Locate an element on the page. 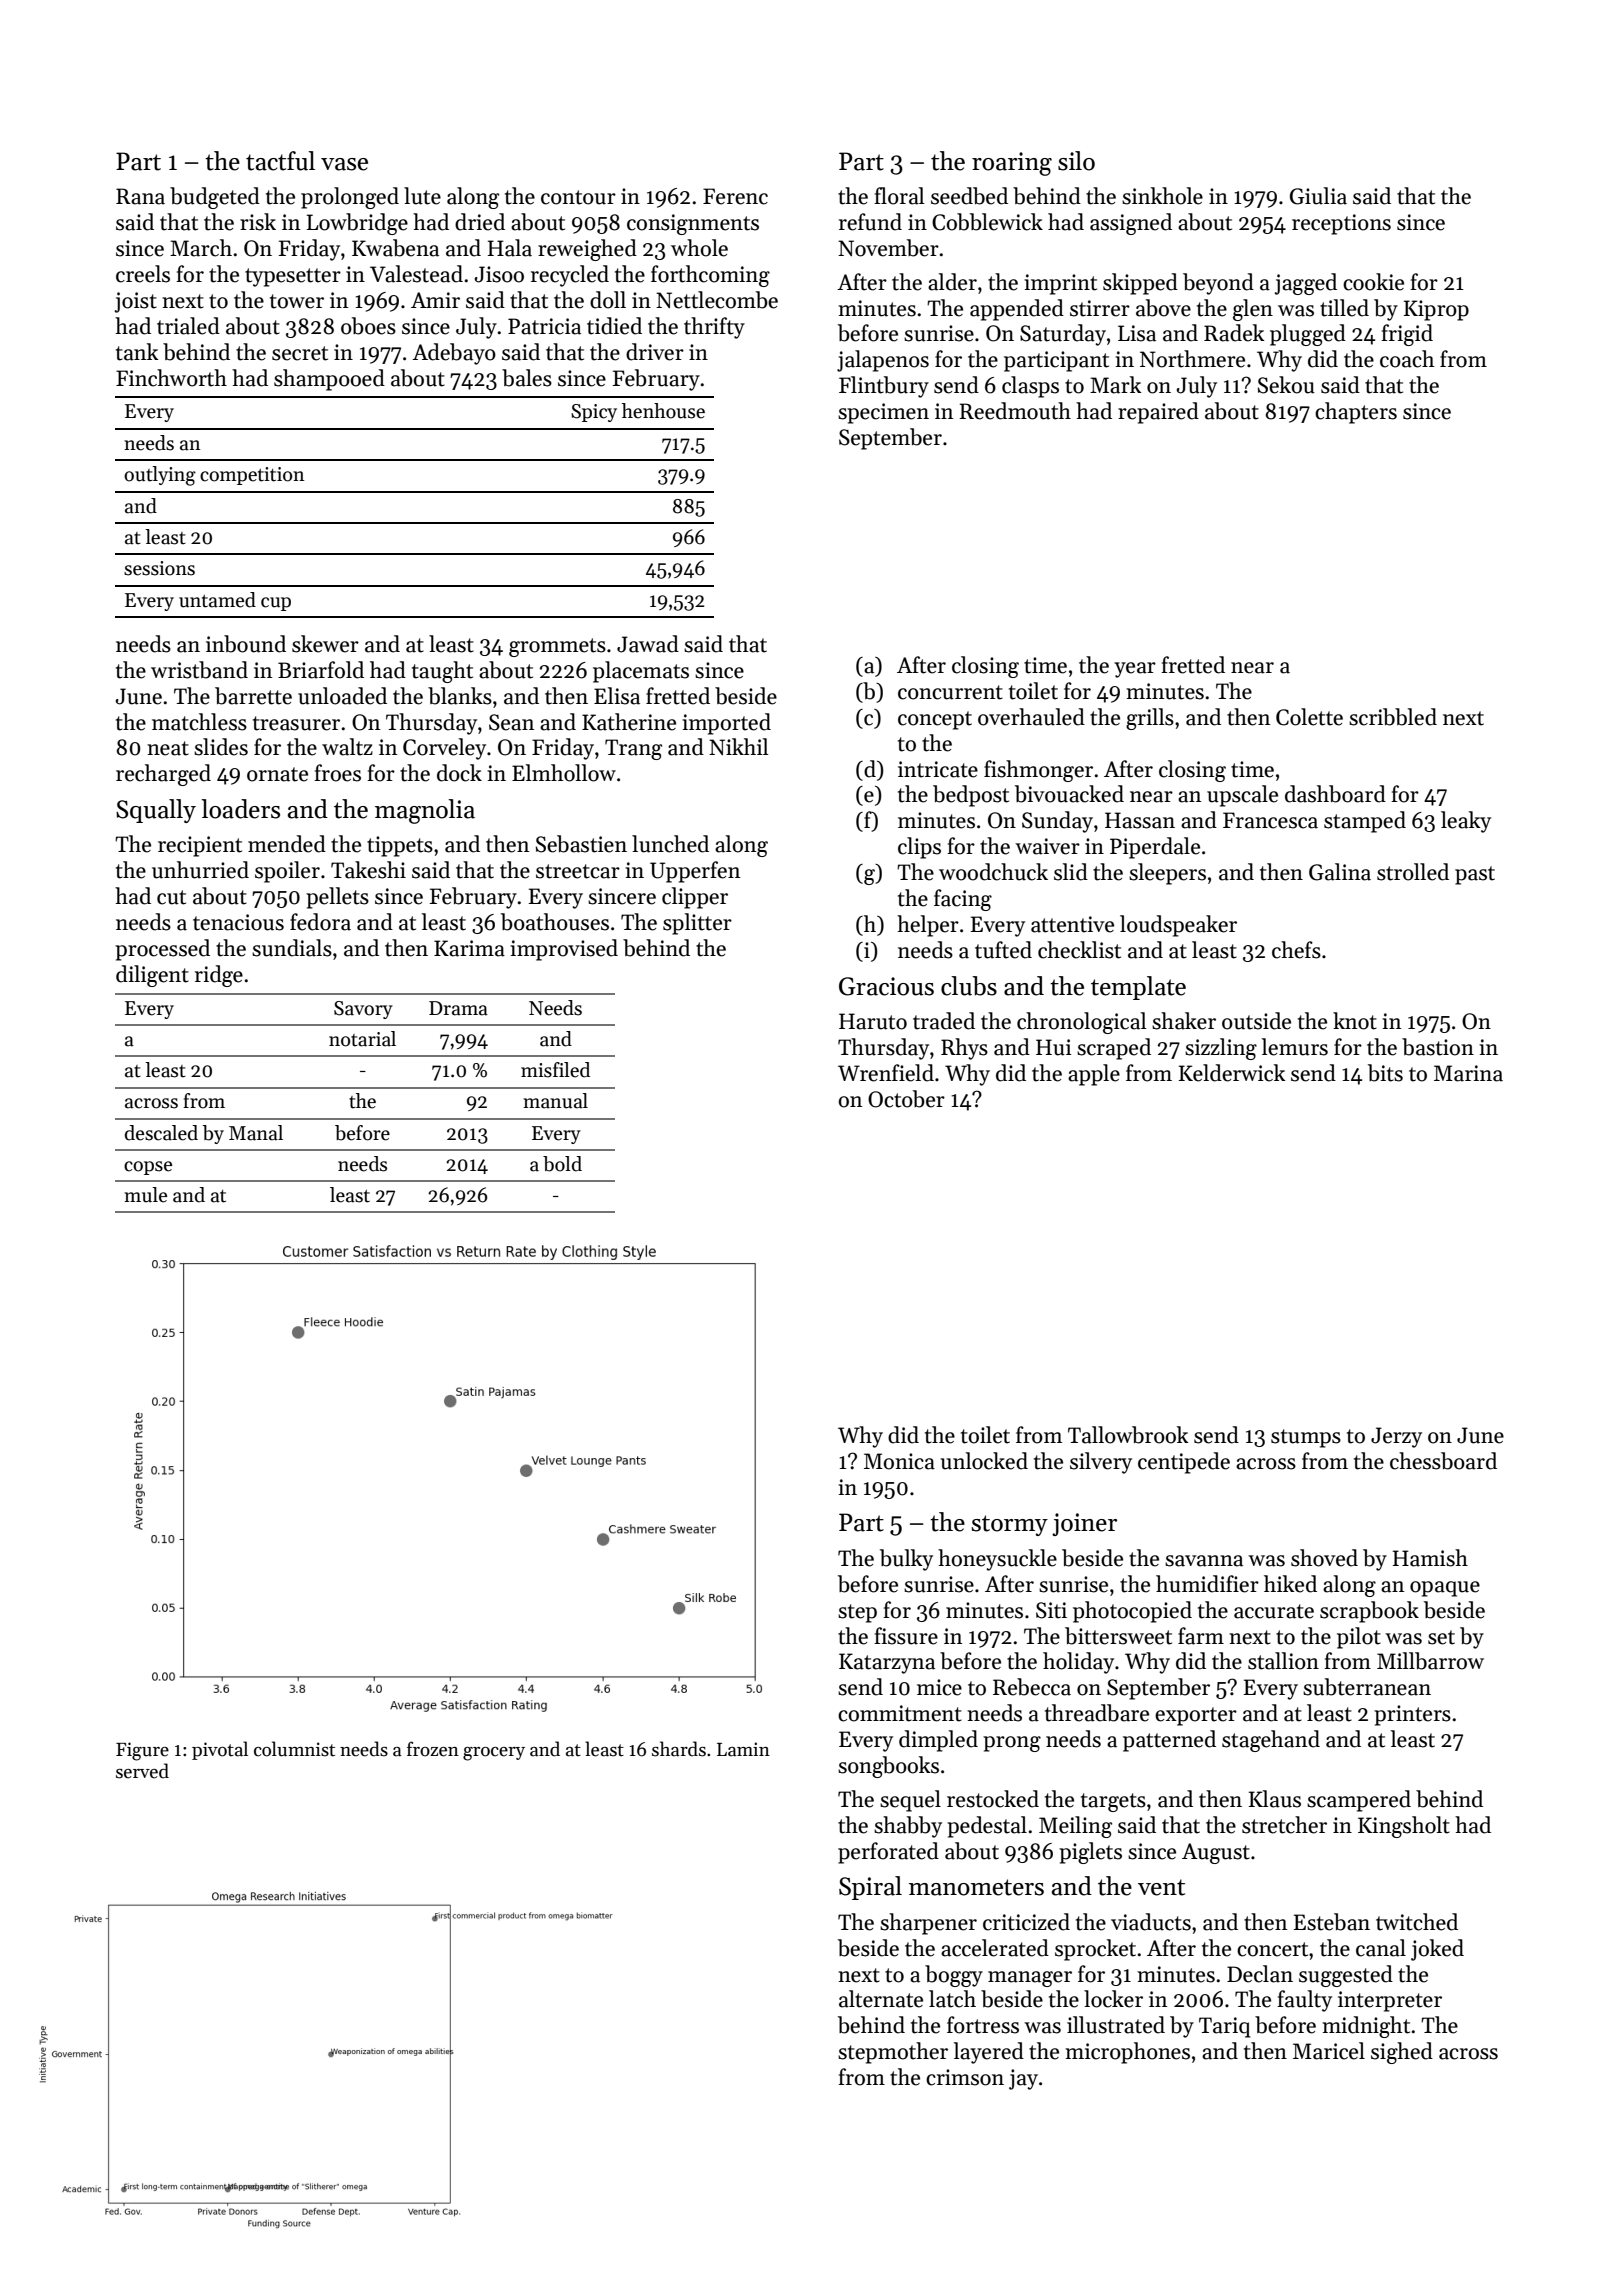 The width and height of the document is (1620, 2292). concurrent is located at coordinates (950, 692).
